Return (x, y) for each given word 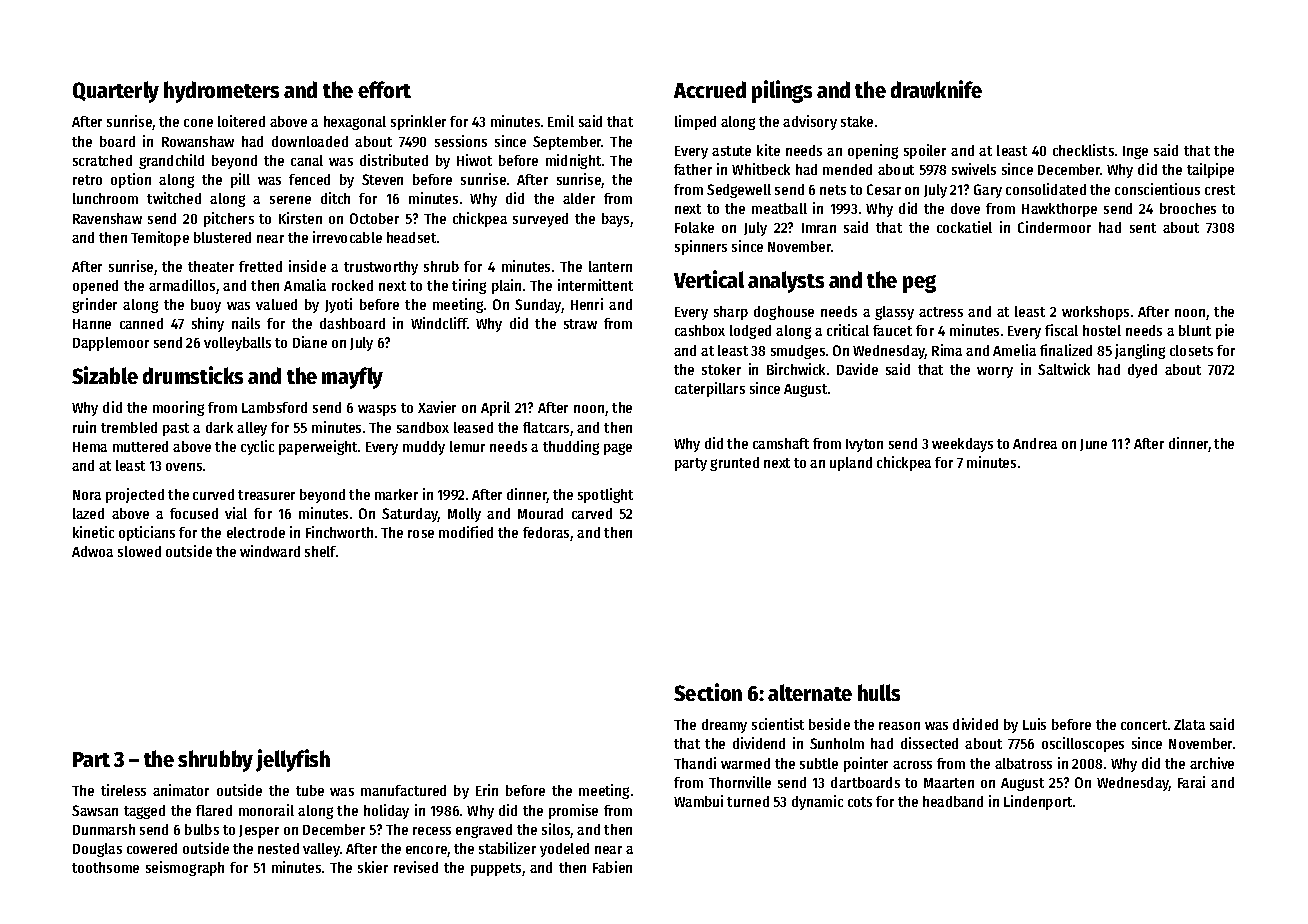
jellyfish (293, 760)
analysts (786, 282)
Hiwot (474, 160)
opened (95, 287)
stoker (721, 369)
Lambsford (274, 407)
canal (307, 160)
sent (1143, 228)
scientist (778, 724)
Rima (947, 350)
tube (310, 790)
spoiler (925, 151)
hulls (879, 692)
